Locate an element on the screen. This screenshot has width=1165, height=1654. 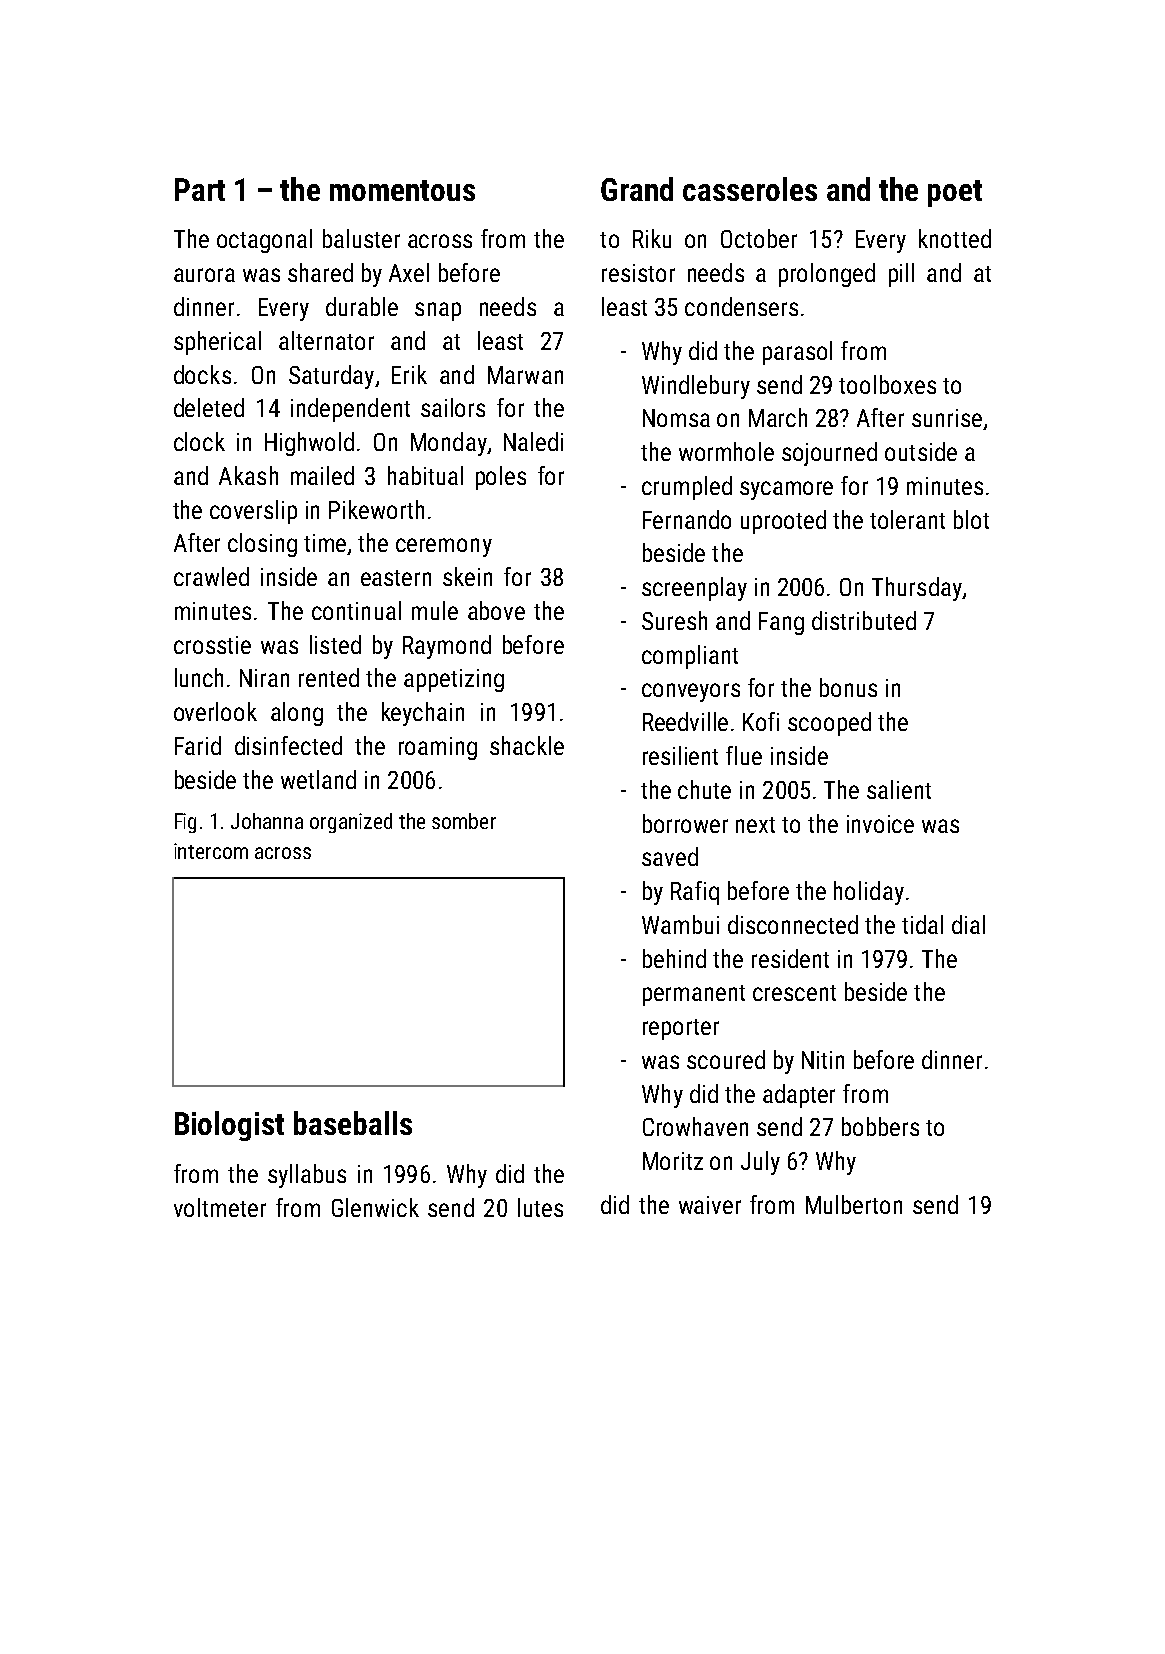
Grand is located at coordinates (637, 189).
